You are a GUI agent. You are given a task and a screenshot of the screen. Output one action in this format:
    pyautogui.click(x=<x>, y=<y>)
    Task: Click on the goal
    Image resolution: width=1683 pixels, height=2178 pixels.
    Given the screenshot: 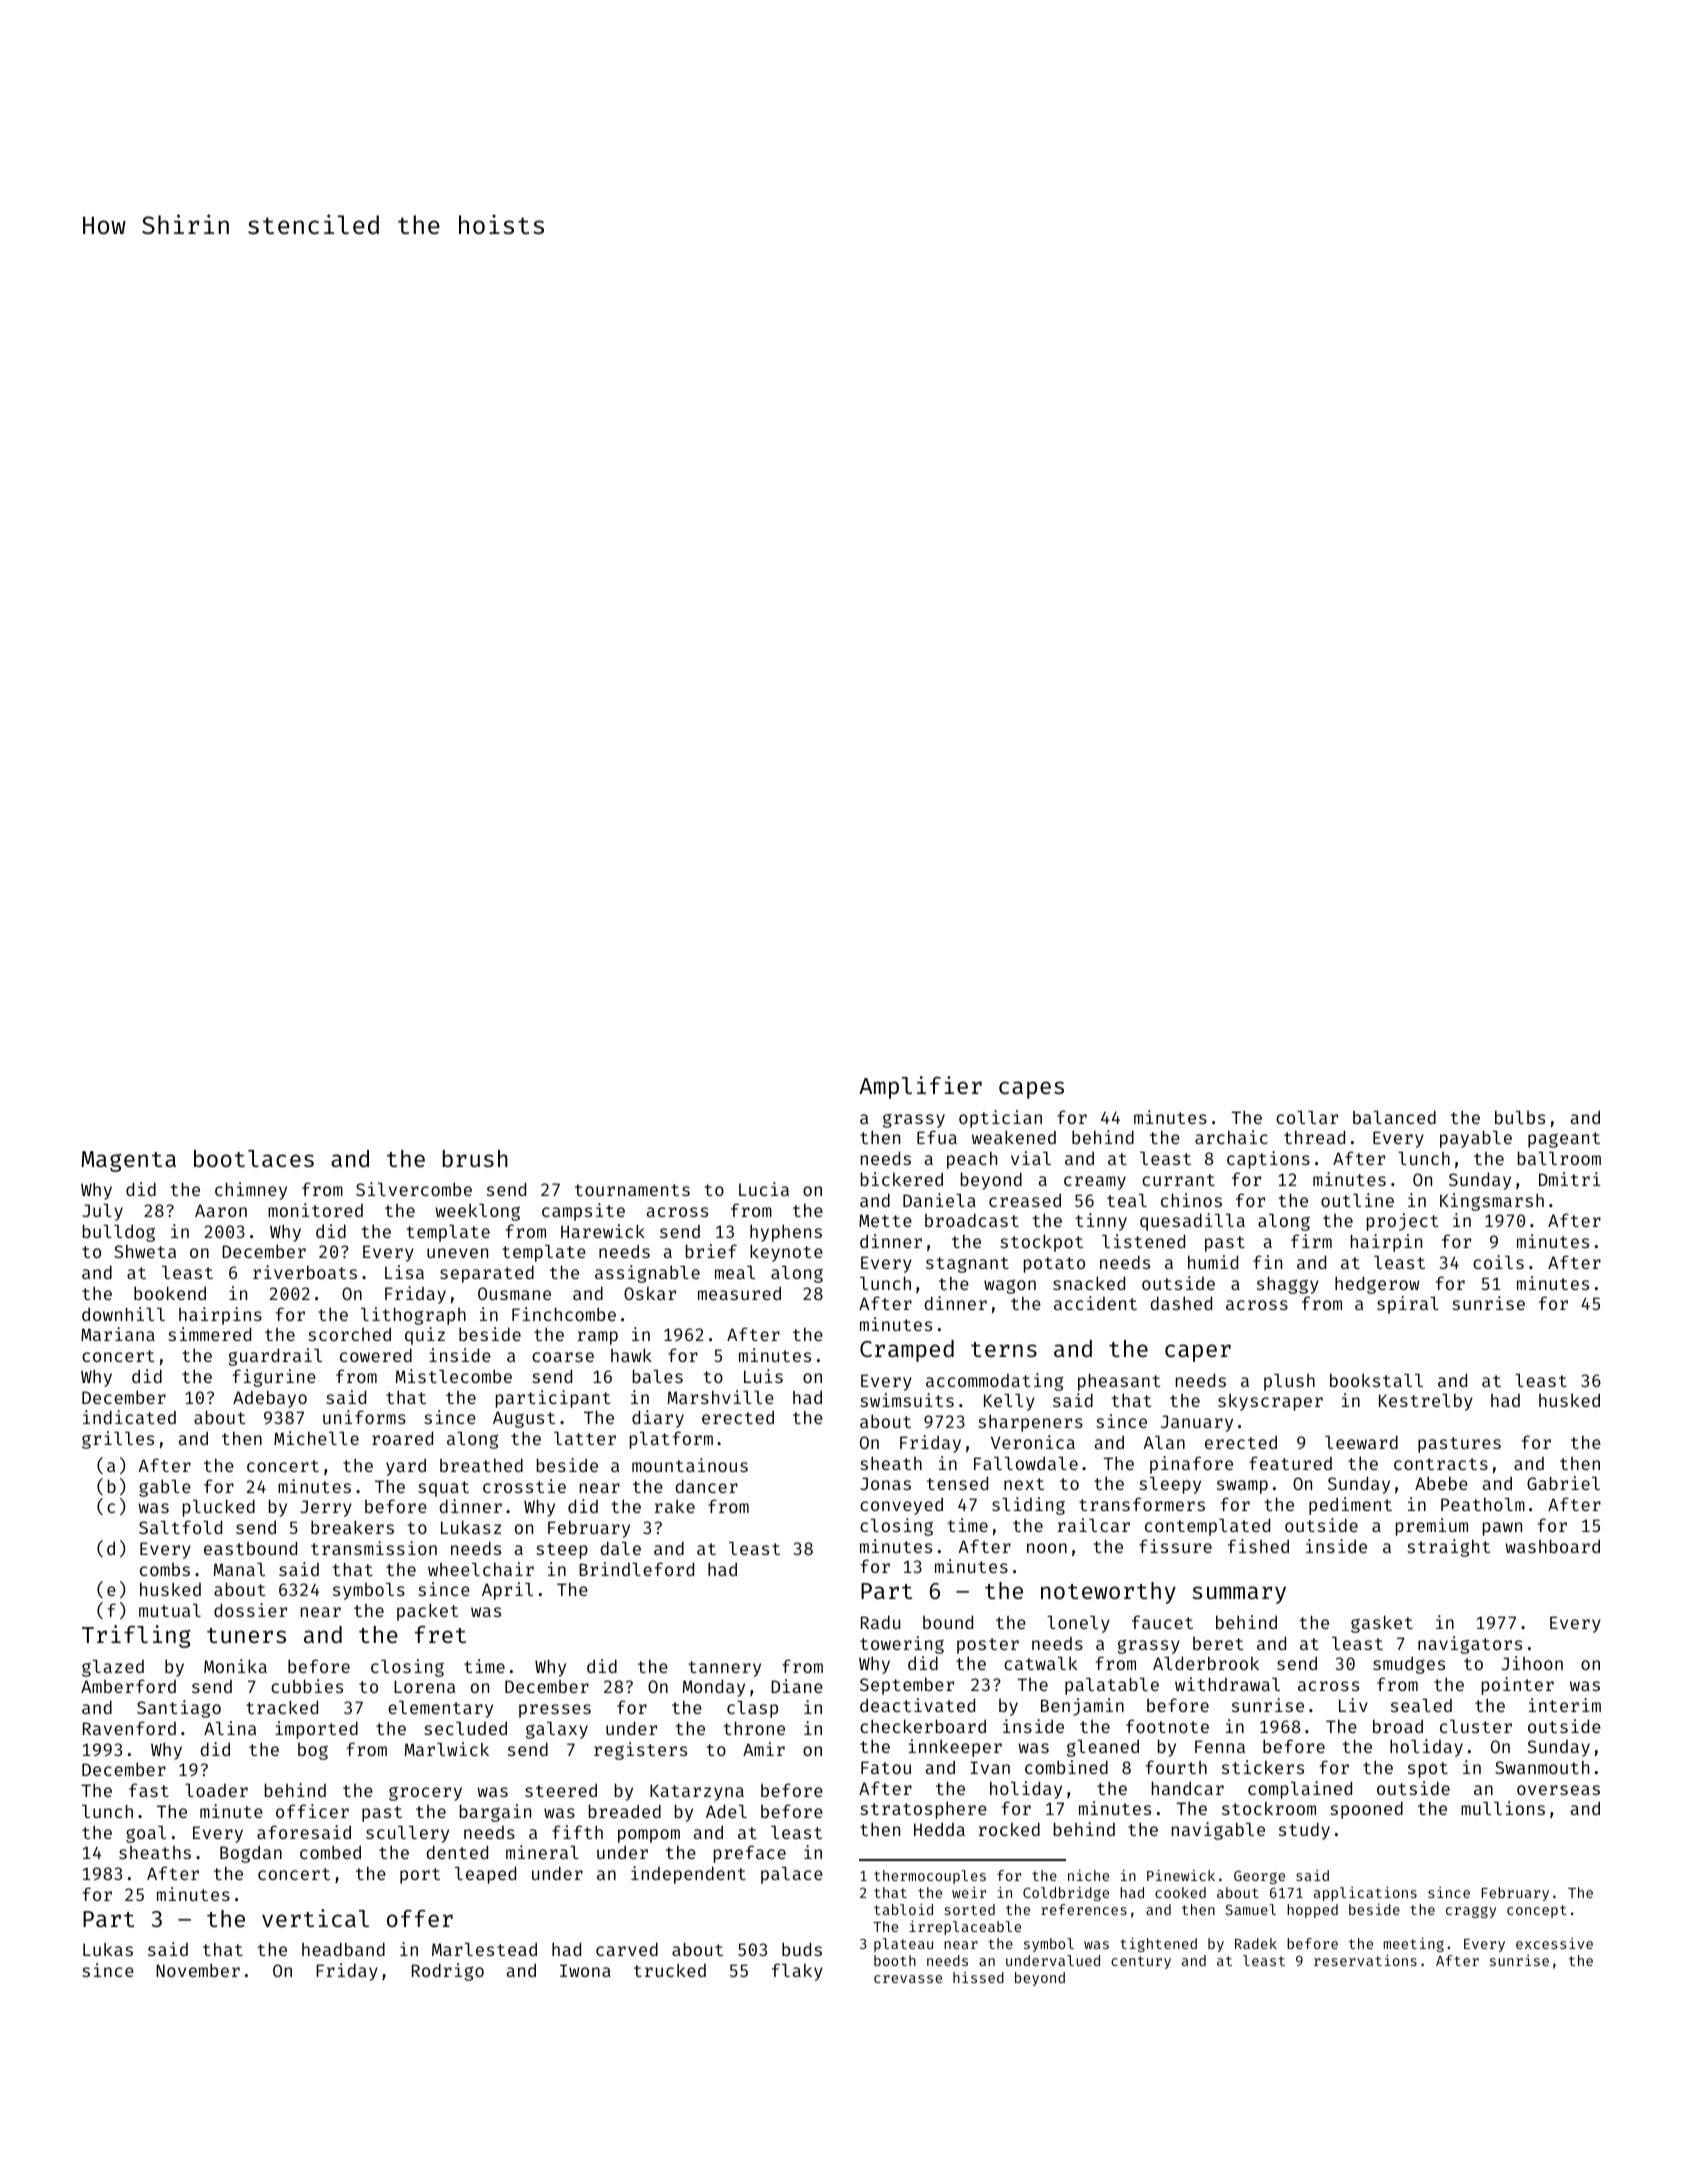 What is the action you would take?
    pyautogui.click(x=146, y=1834)
